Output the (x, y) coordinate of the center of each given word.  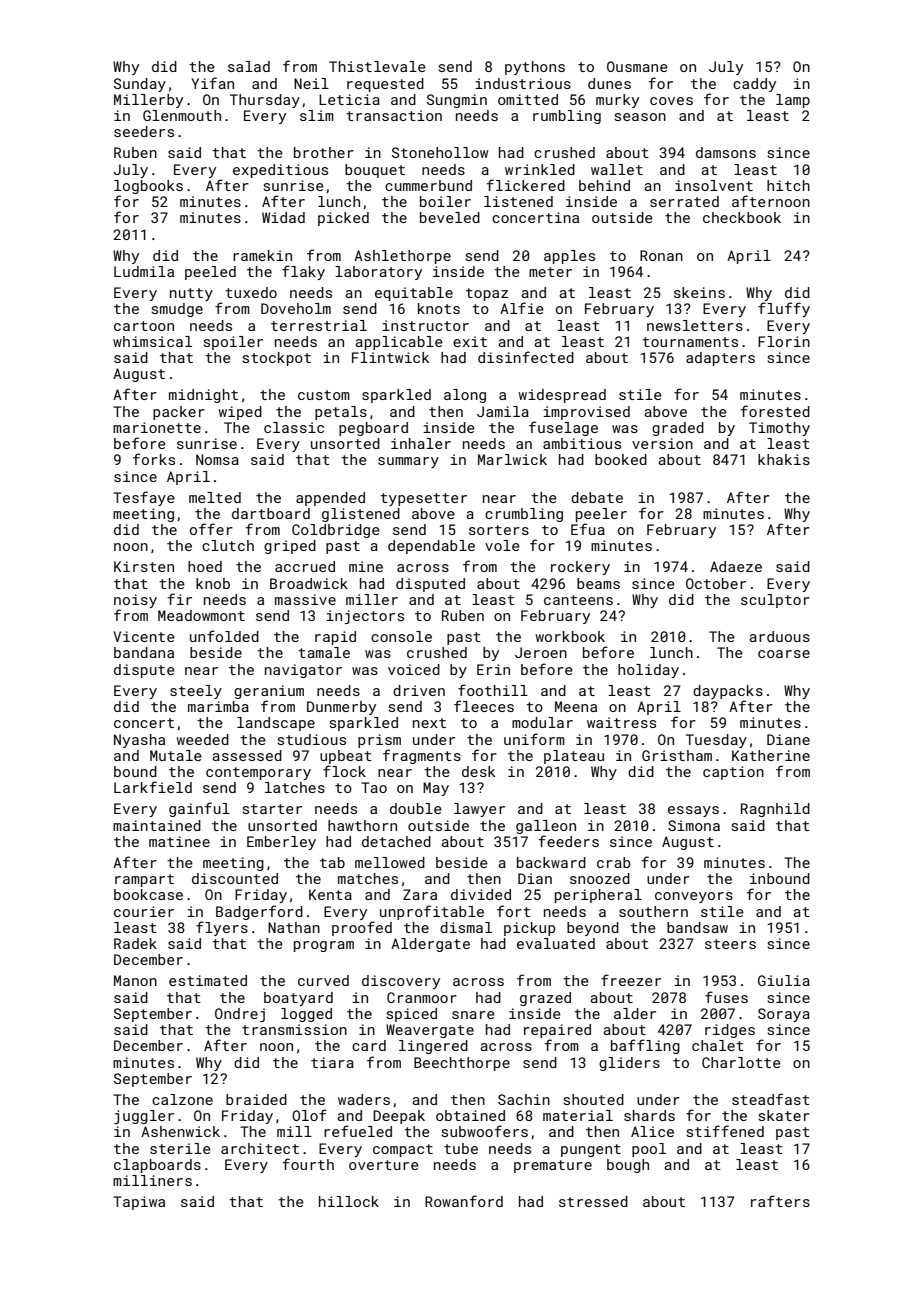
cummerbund (428, 185)
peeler (601, 515)
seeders (144, 131)
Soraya (784, 1015)
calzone (182, 1099)
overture (384, 1165)
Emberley (281, 843)
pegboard (373, 429)
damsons (726, 152)
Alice (652, 1131)
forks (154, 459)
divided (481, 894)
